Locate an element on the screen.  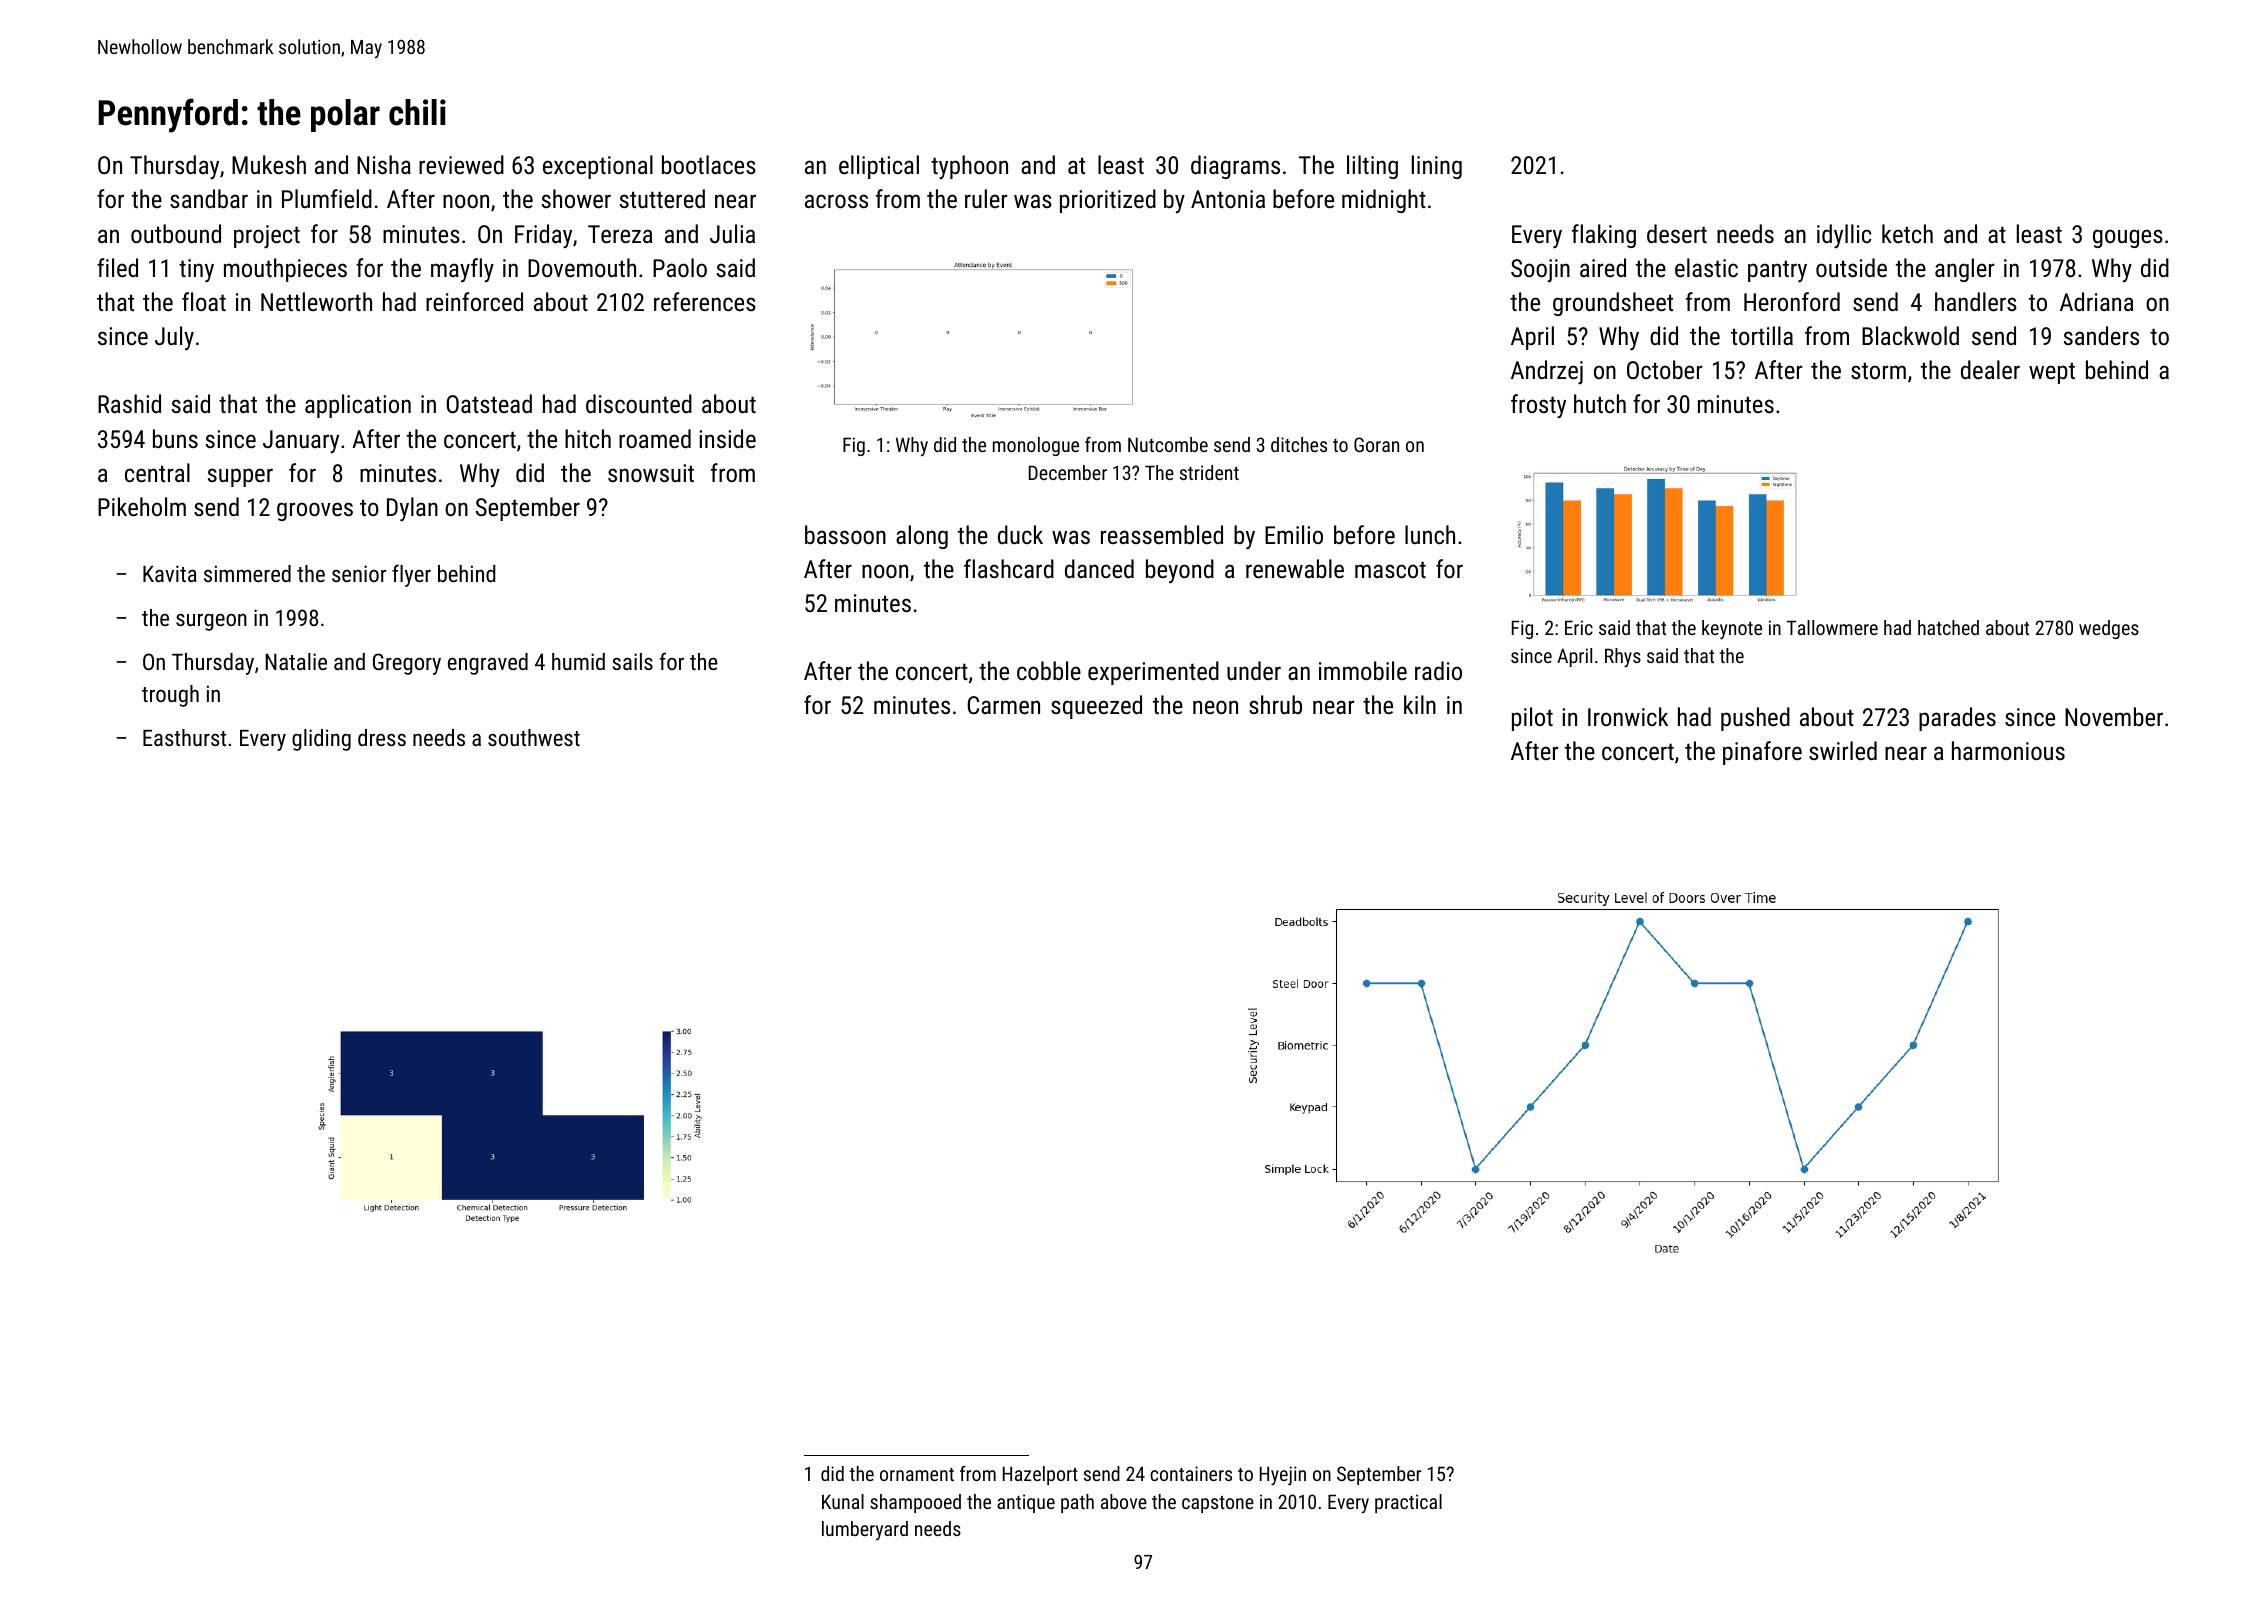
squeezed is located at coordinates (1096, 707).
